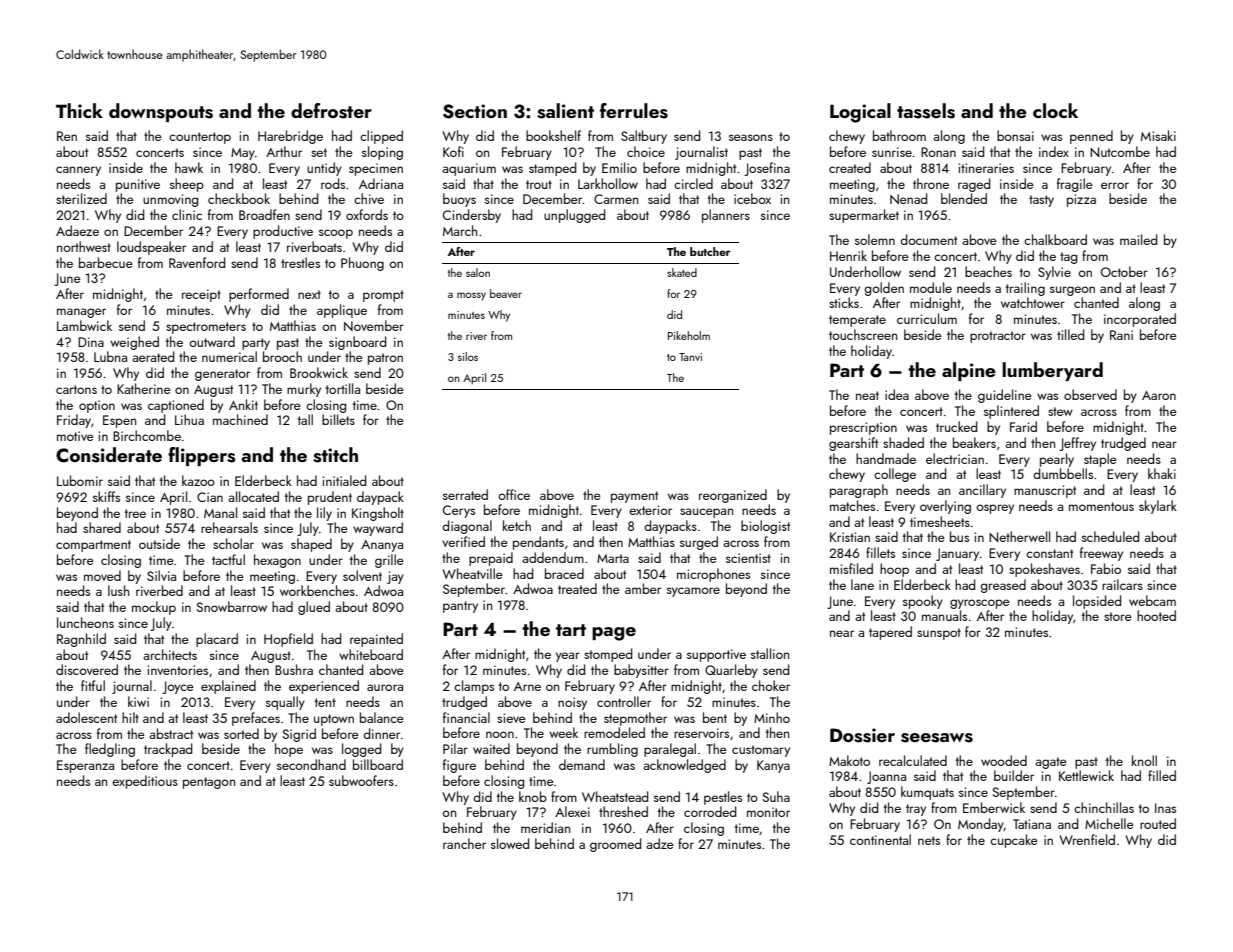 The height and width of the screenshot is (952, 1233). Describe the element at coordinates (1162, 473) in the screenshot. I see `khaki` at that location.
